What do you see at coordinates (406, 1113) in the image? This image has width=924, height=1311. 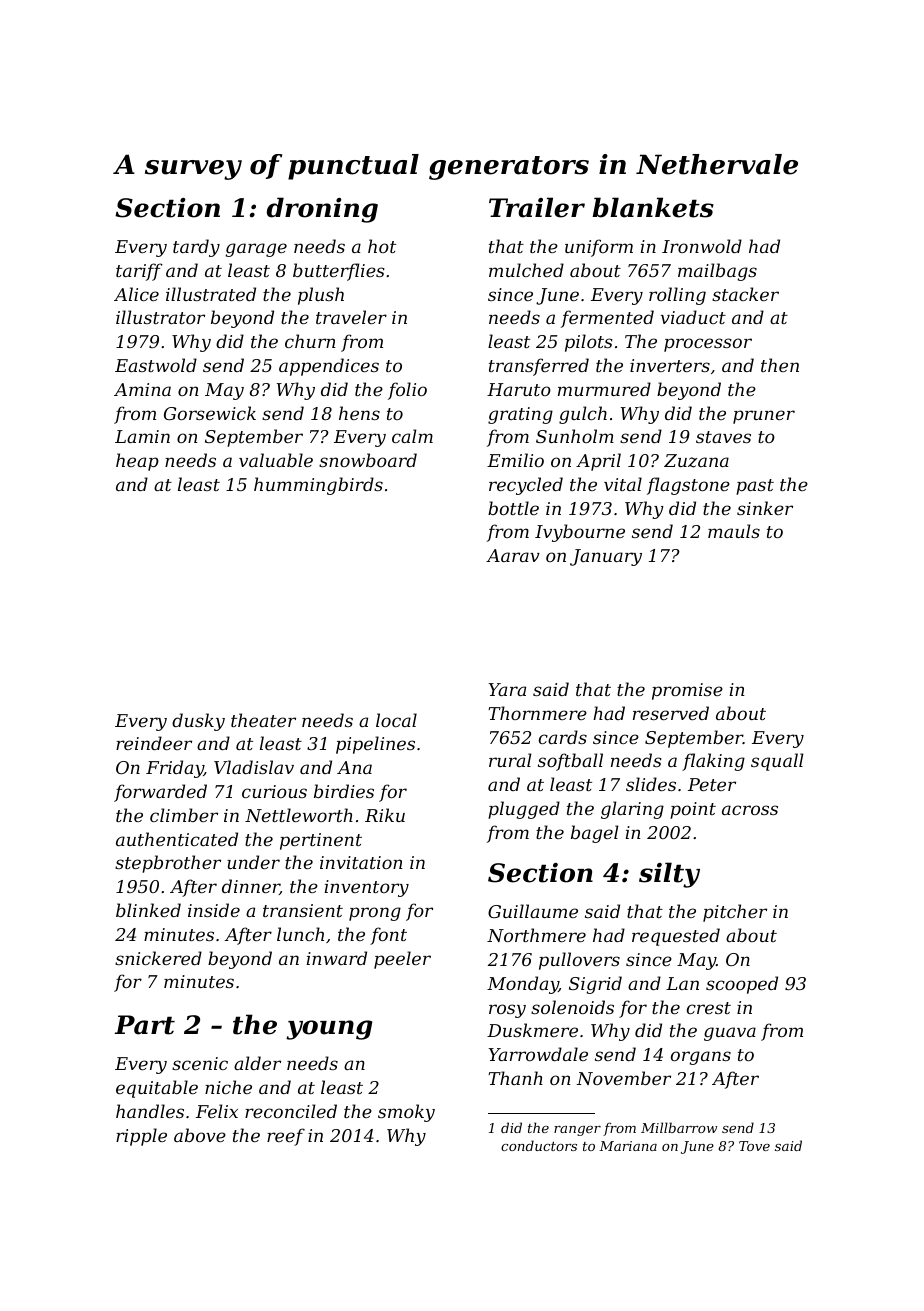 I see `smoky` at bounding box center [406, 1113].
